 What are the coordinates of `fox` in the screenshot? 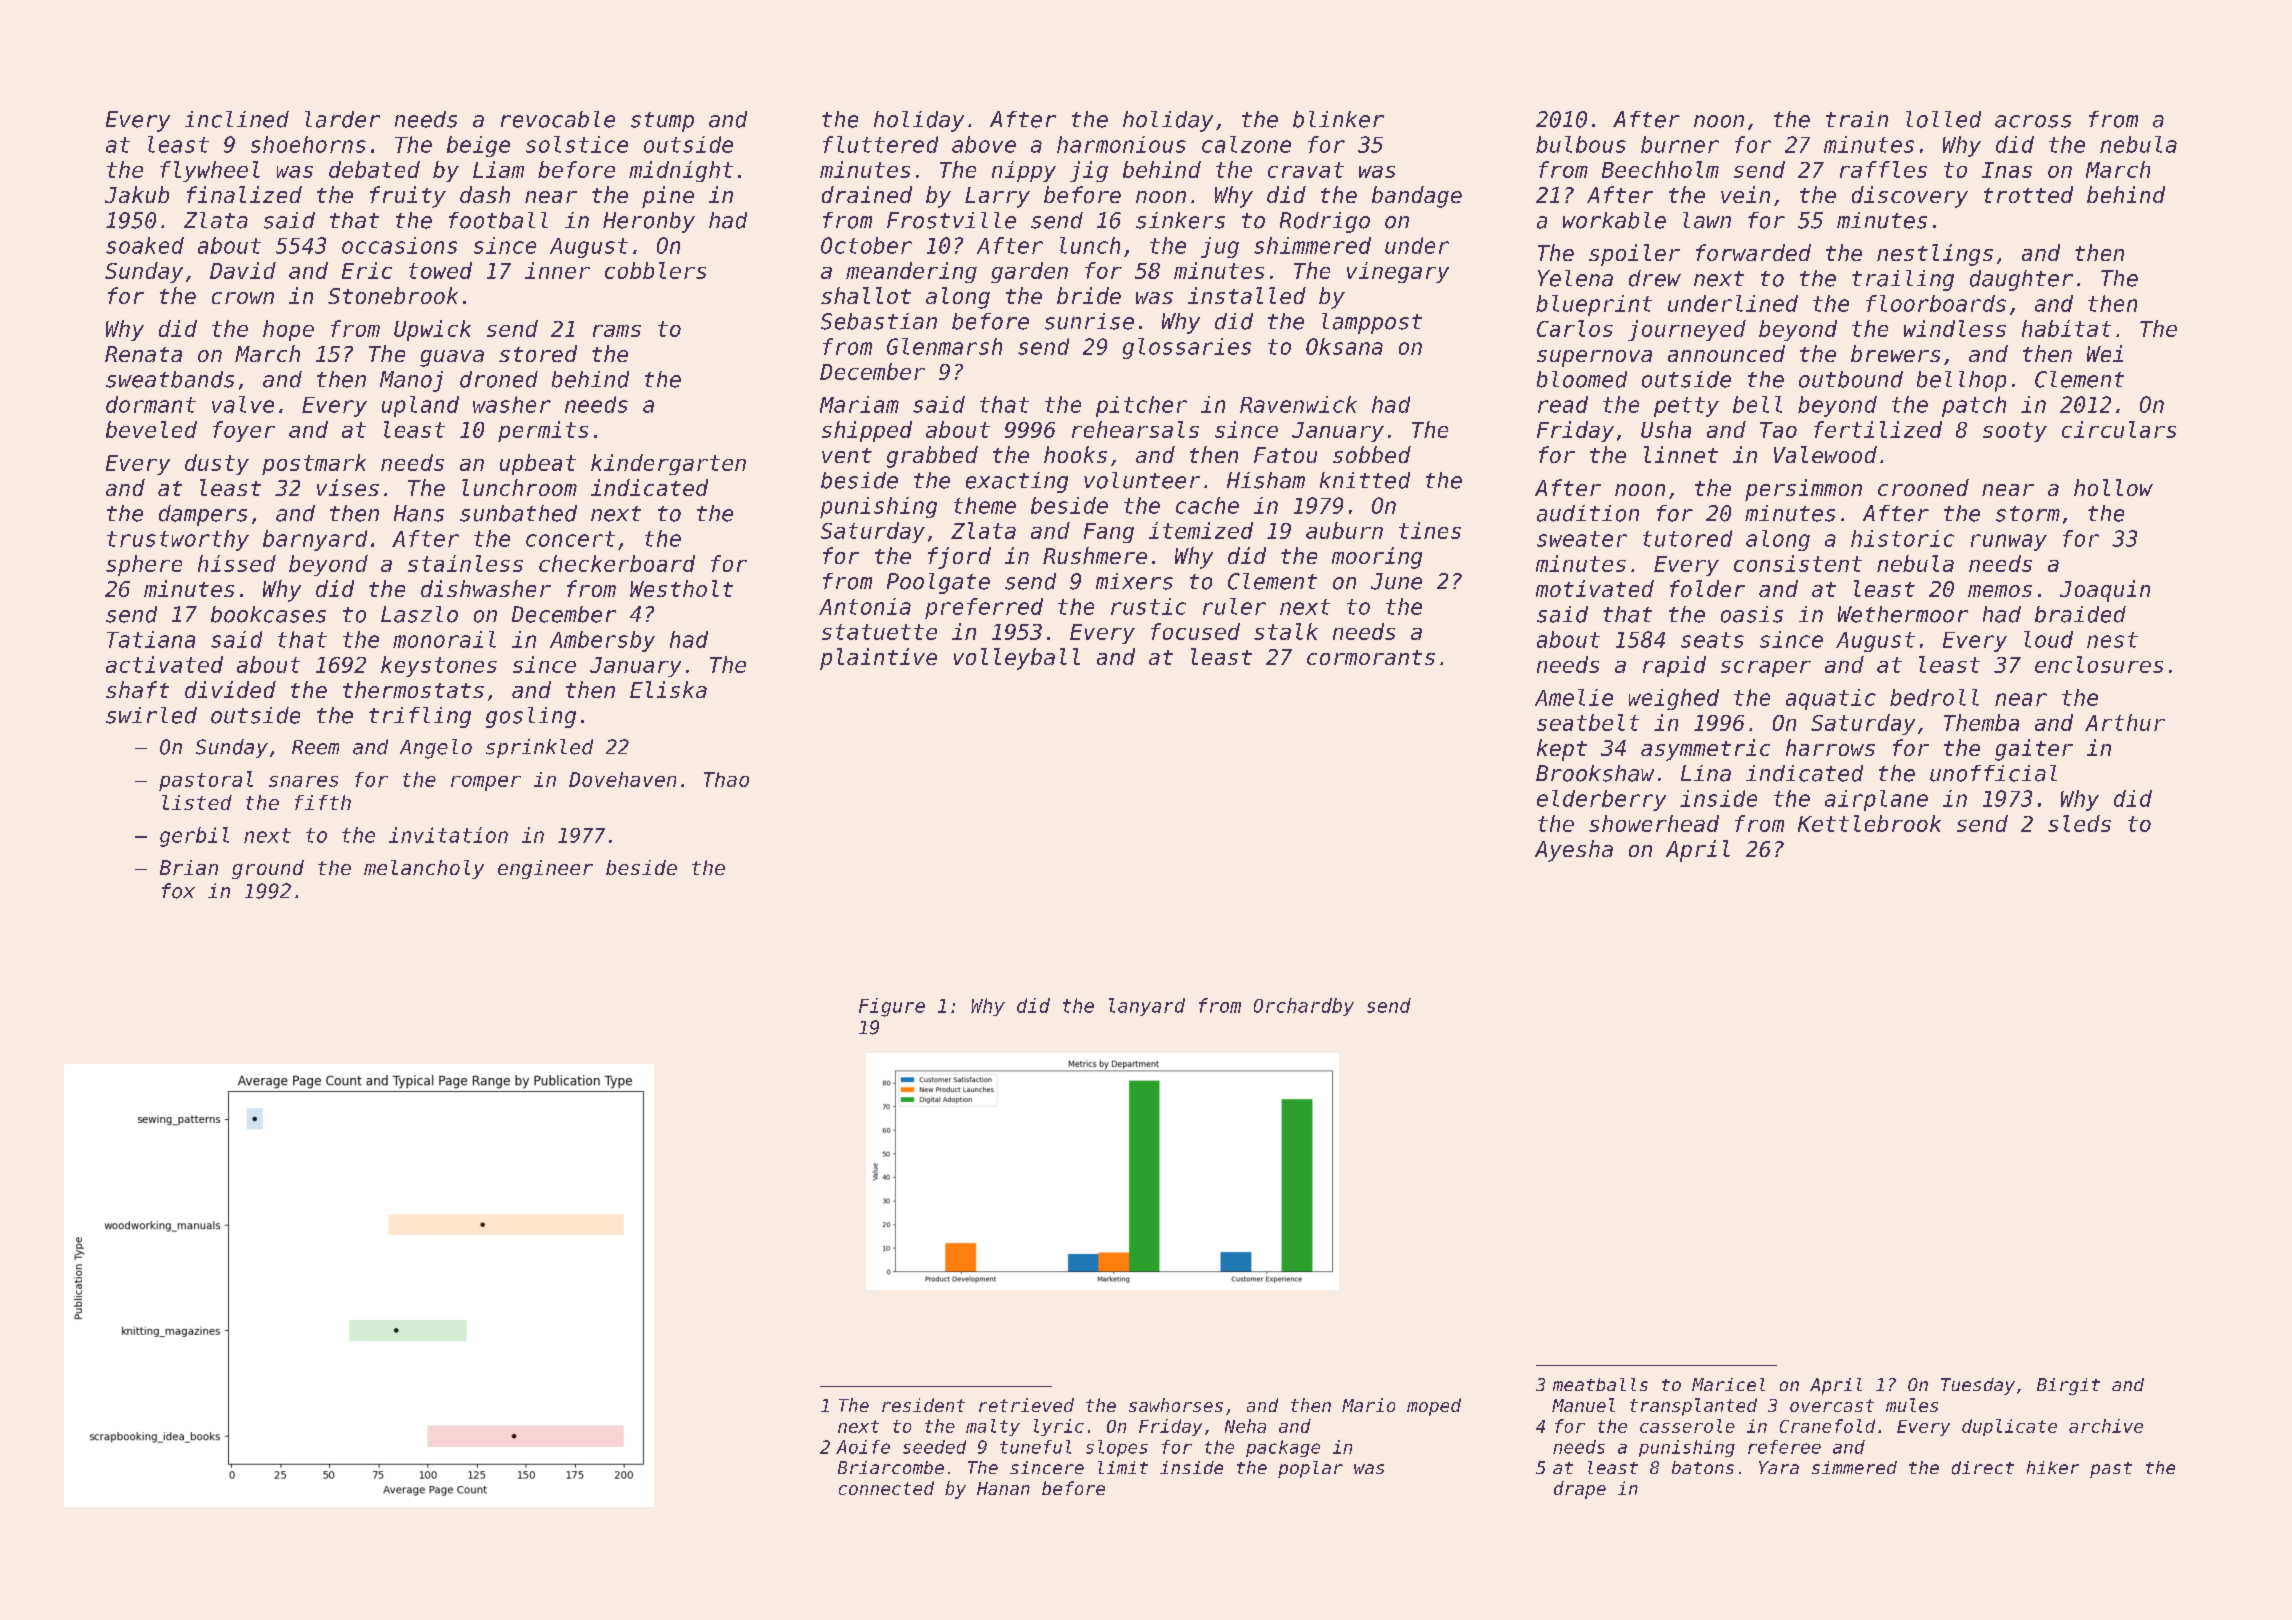 It's located at (178, 891).
